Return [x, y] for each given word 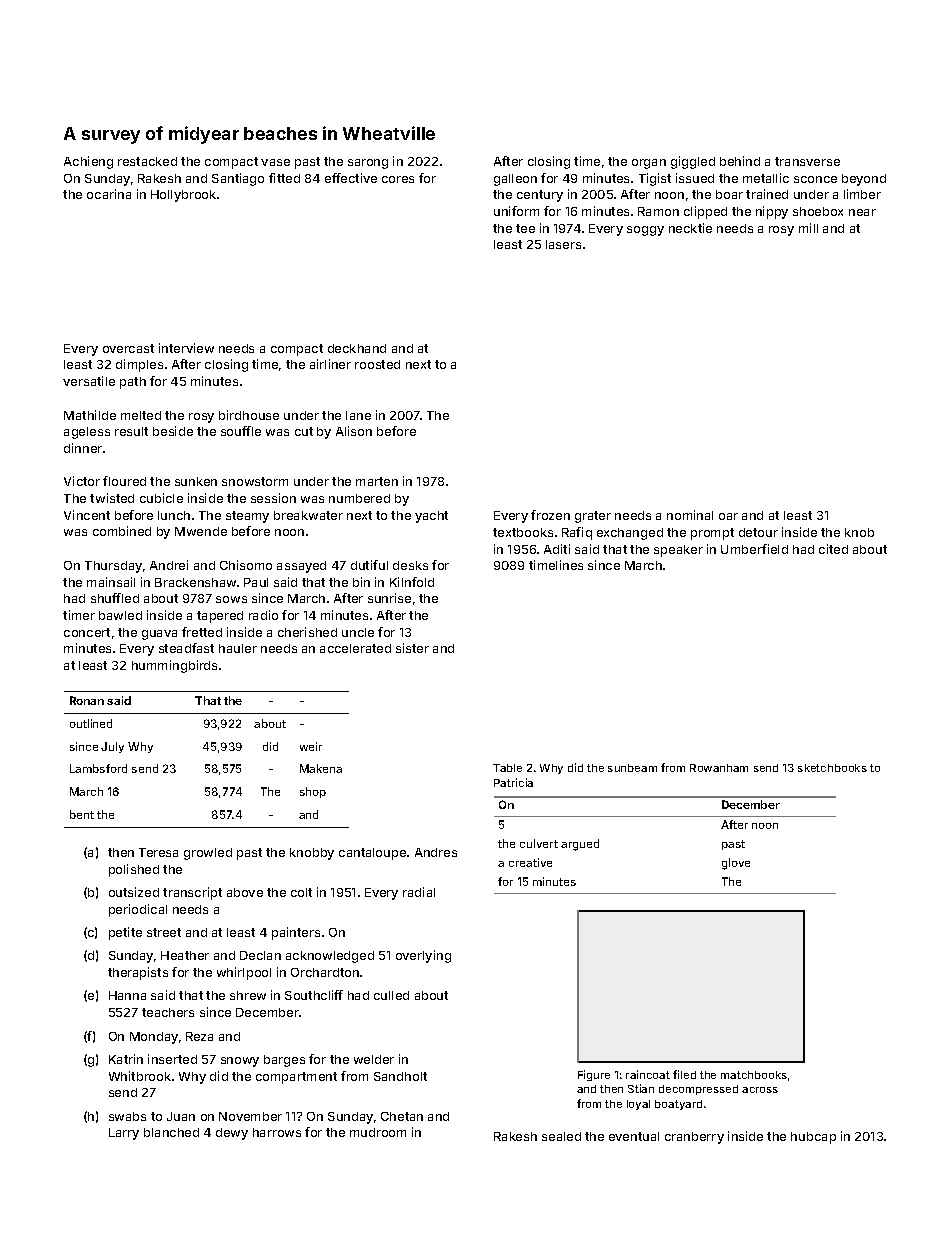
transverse [807, 161]
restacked [147, 161]
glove [736, 864]
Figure [594, 1075]
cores [398, 179]
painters [296, 933]
